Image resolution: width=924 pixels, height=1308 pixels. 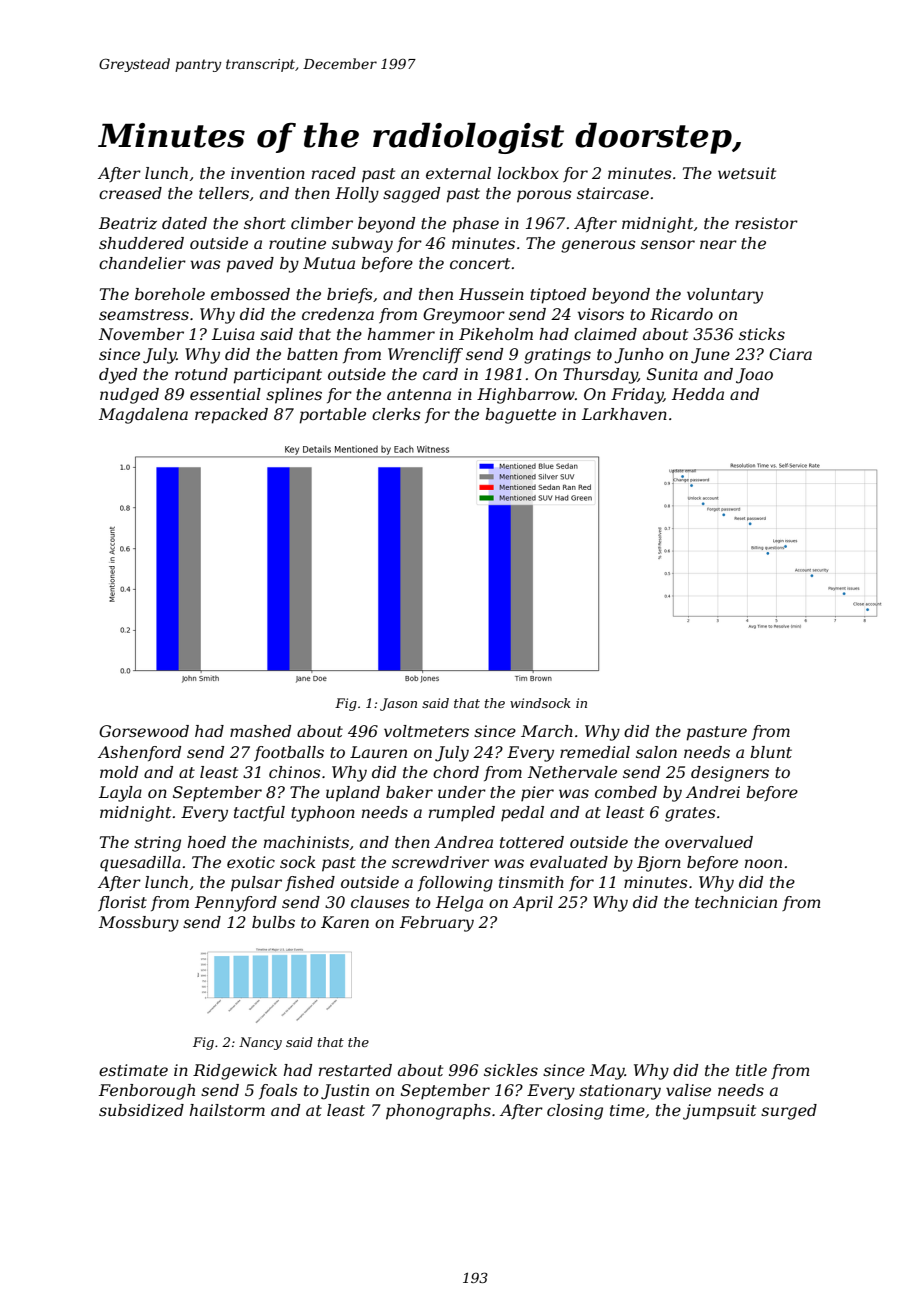 What do you see at coordinates (480, 263) in the screenshot?
I see `concert` at bounding box center [480, 263].
